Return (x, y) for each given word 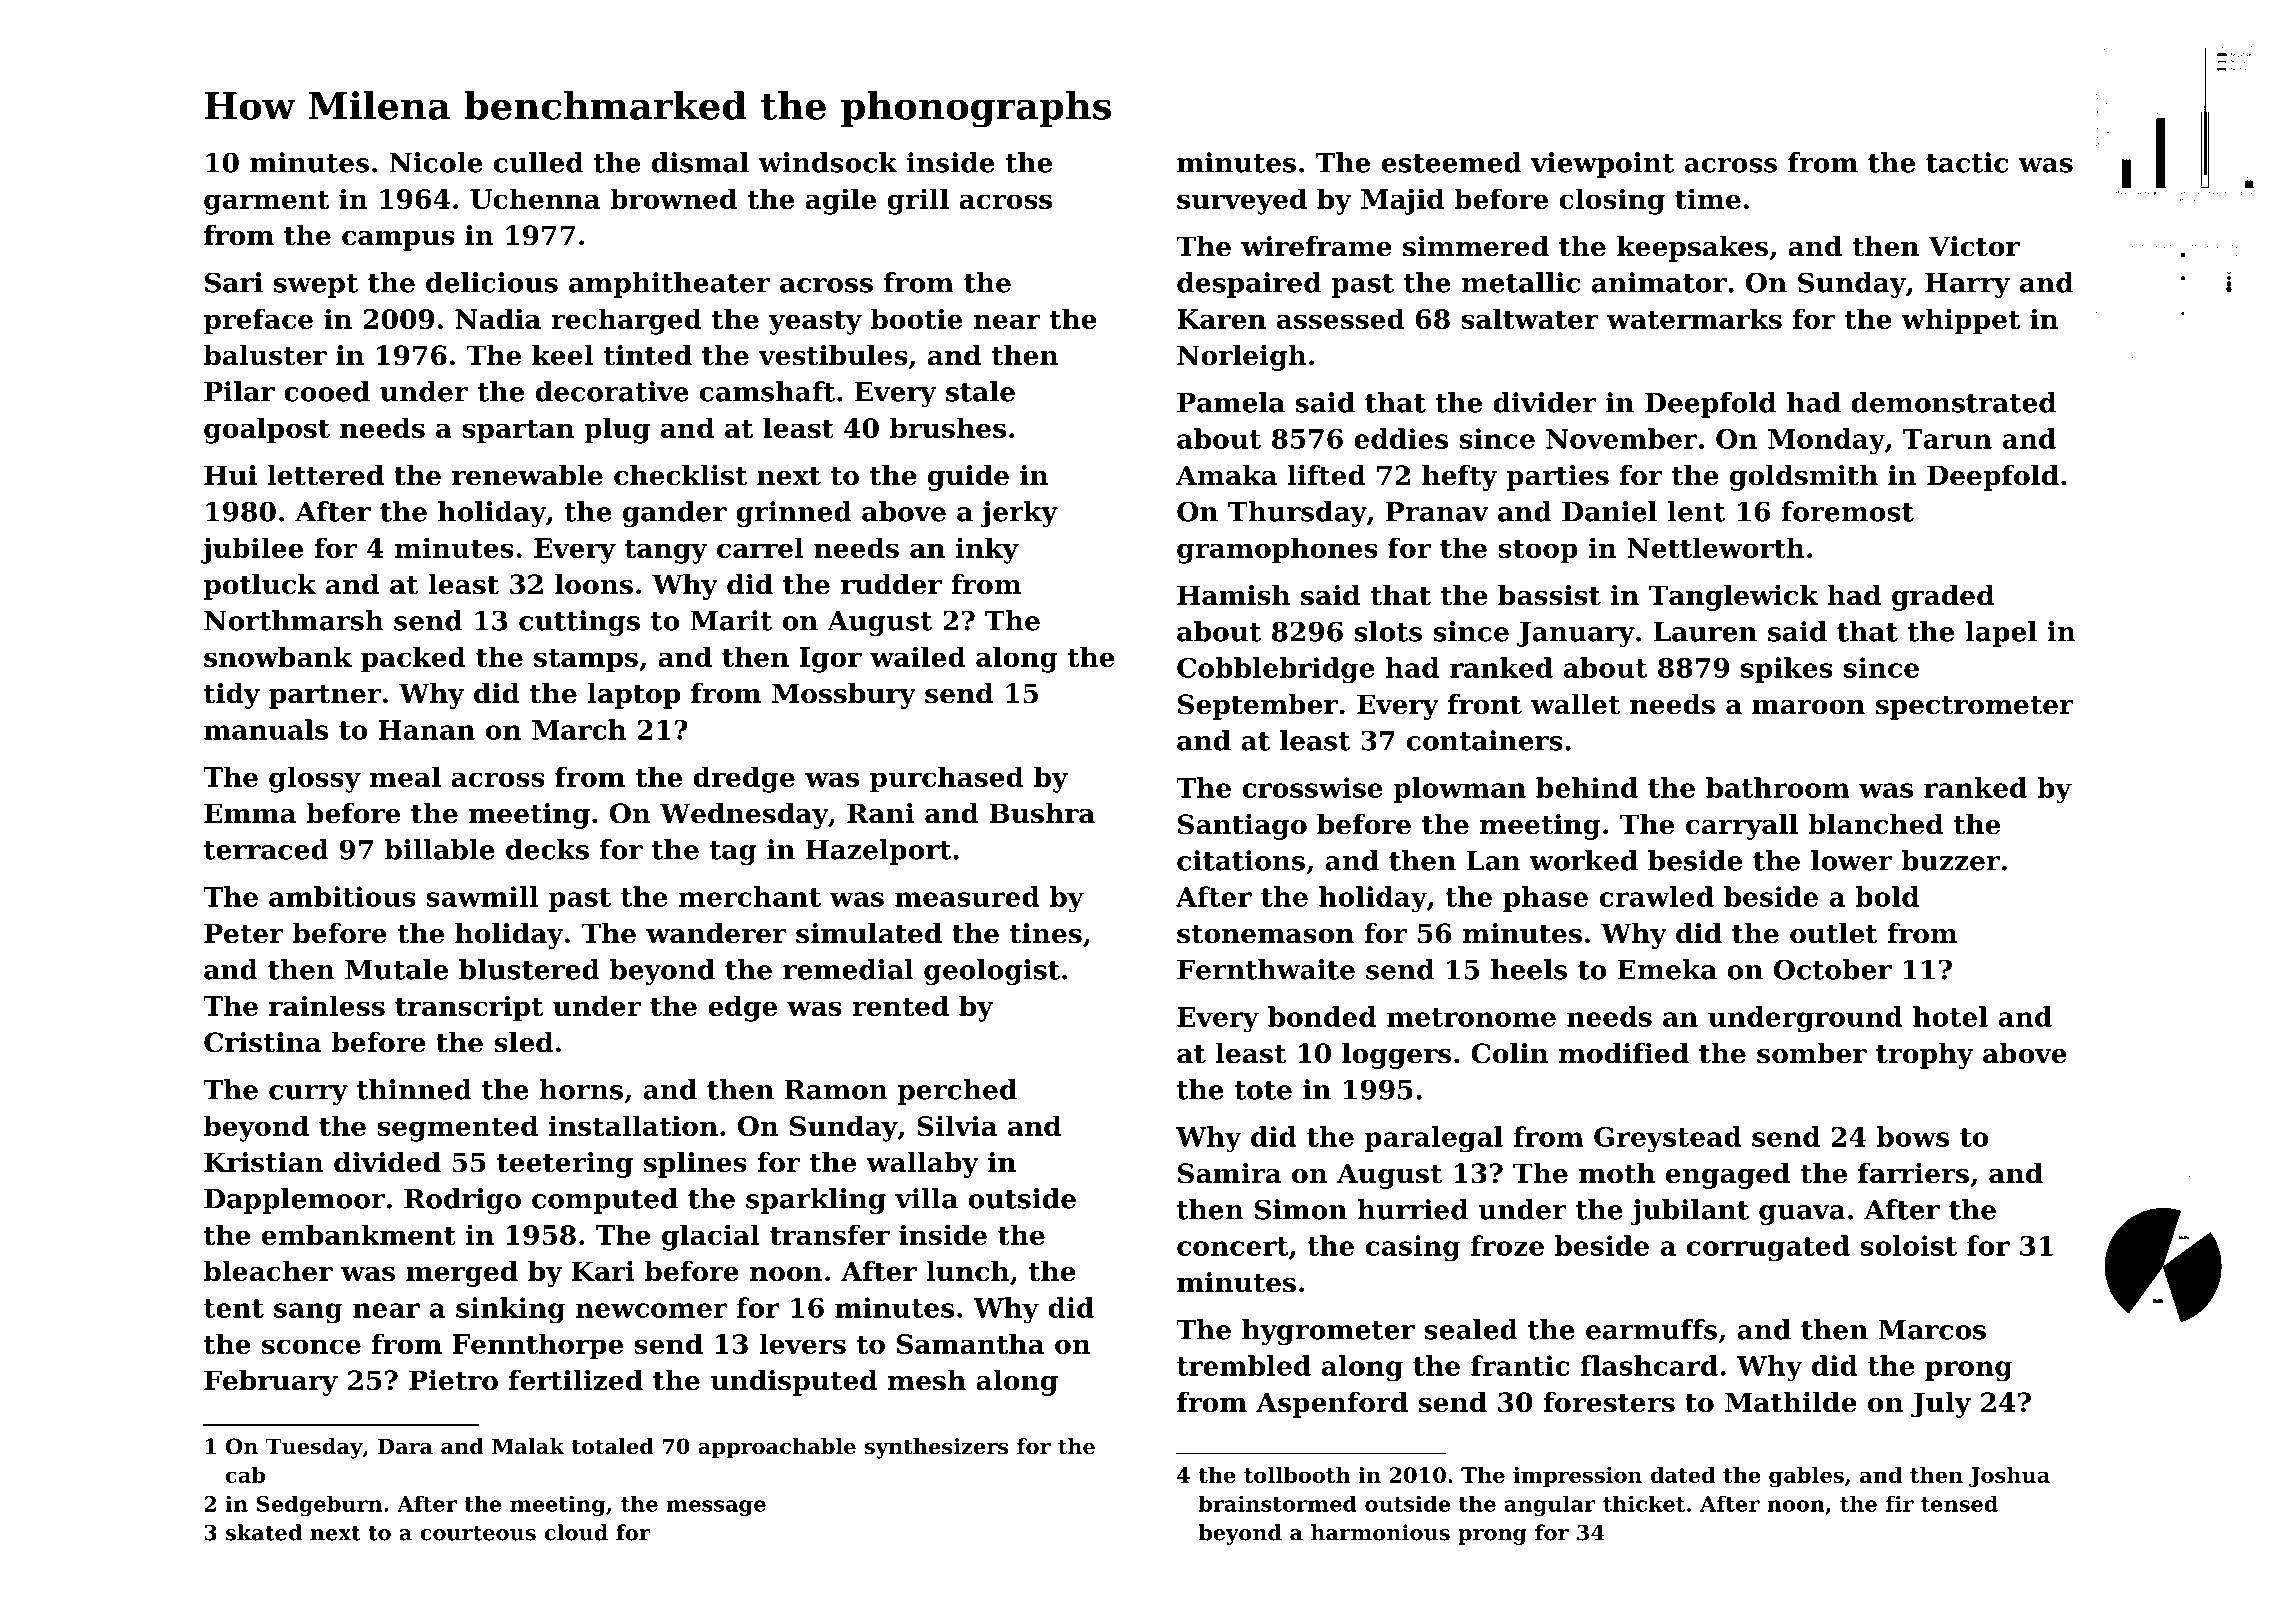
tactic (1967, 162)
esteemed (1452, 162)
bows (1913, 1136)
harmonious (1380, 1532)
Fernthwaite (1266, 969)
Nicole (436, 162)
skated (264, 1532)
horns (581, 1089)
